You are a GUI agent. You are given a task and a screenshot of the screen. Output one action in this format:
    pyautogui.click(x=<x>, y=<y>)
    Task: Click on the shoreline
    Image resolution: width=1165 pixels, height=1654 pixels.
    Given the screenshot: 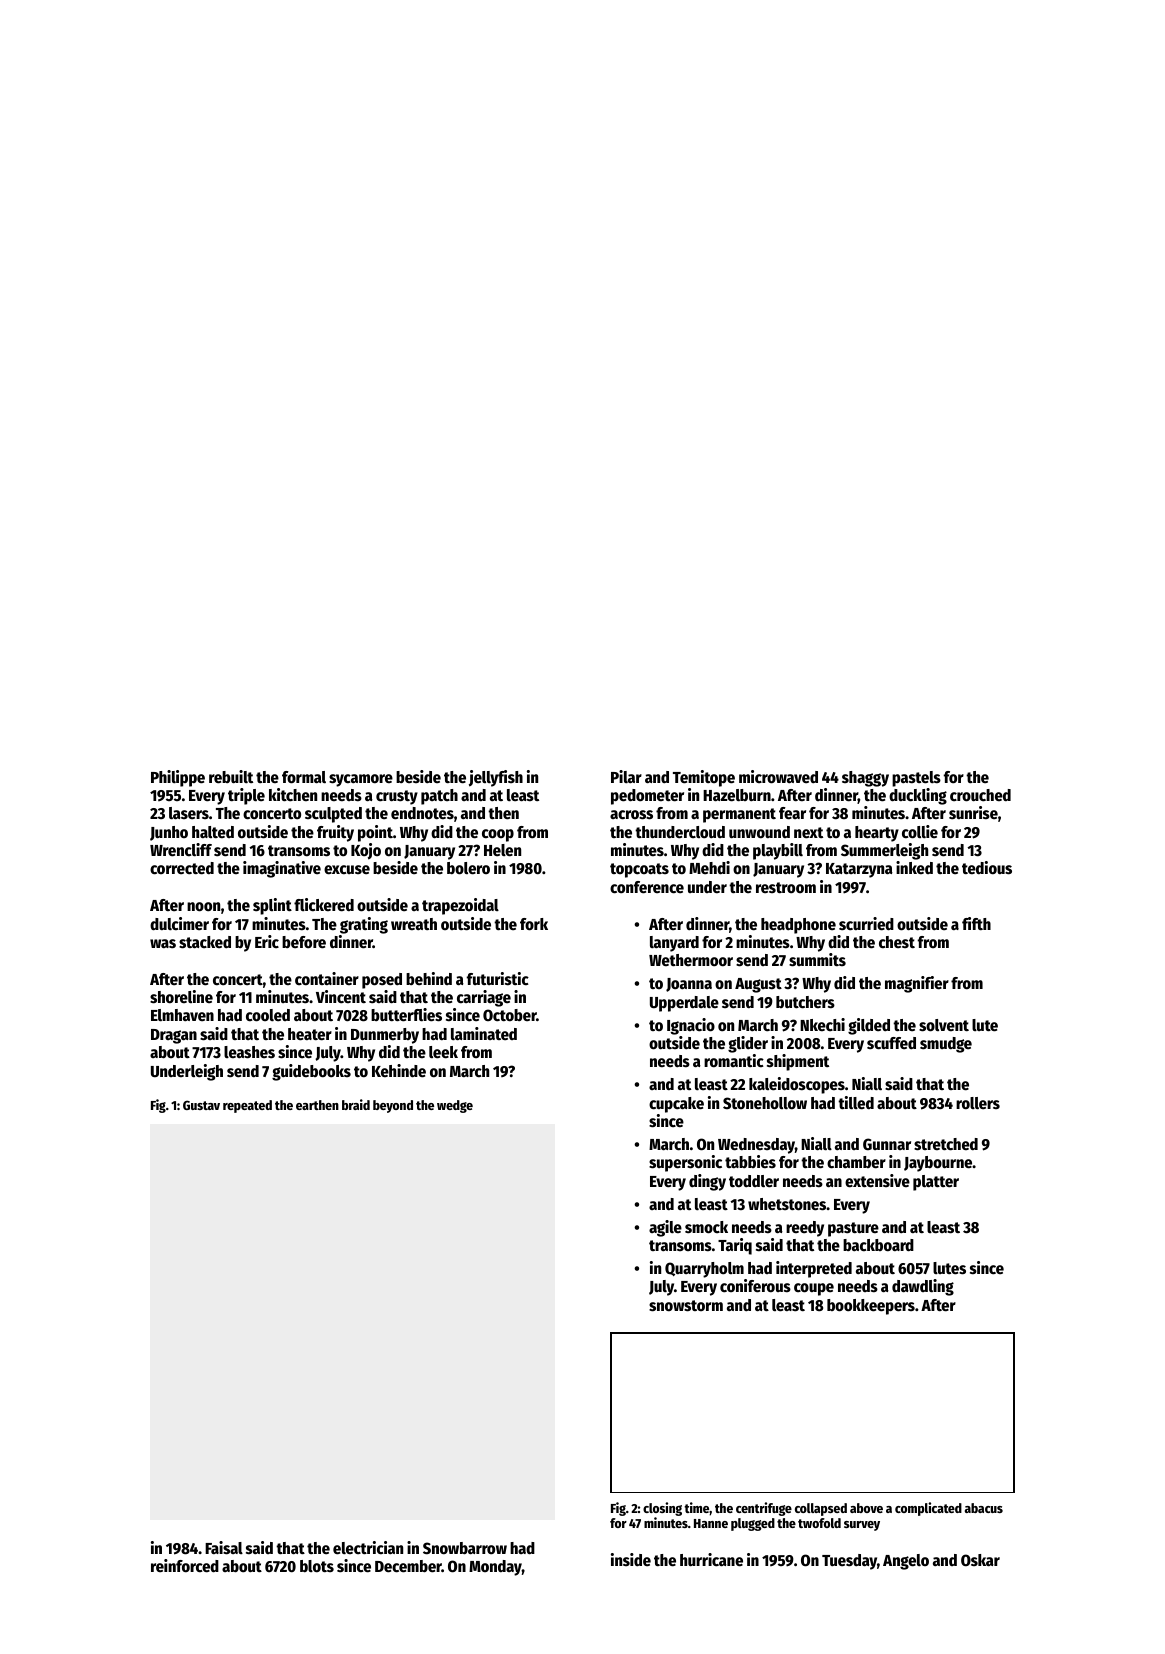 What is the action you would take?
    pyautogui.click(x=181, y=997)
